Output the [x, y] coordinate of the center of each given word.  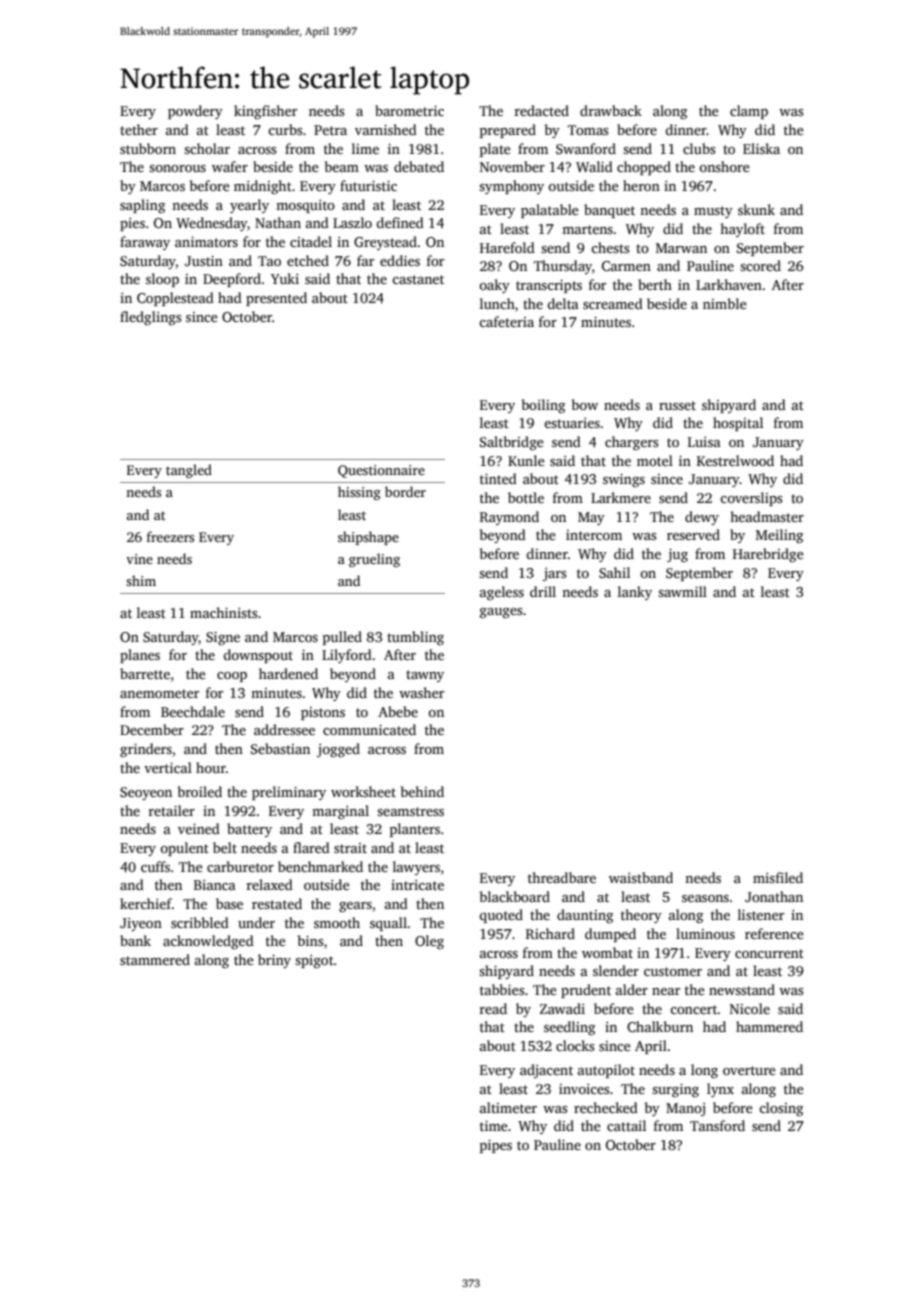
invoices [584, 1089]
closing [781, 1109]
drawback [611, 110]
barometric [409, 110]
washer [421, 692]
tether [139, 129]
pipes [496, 1146]
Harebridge [768, 555]
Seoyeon [146, 793]
